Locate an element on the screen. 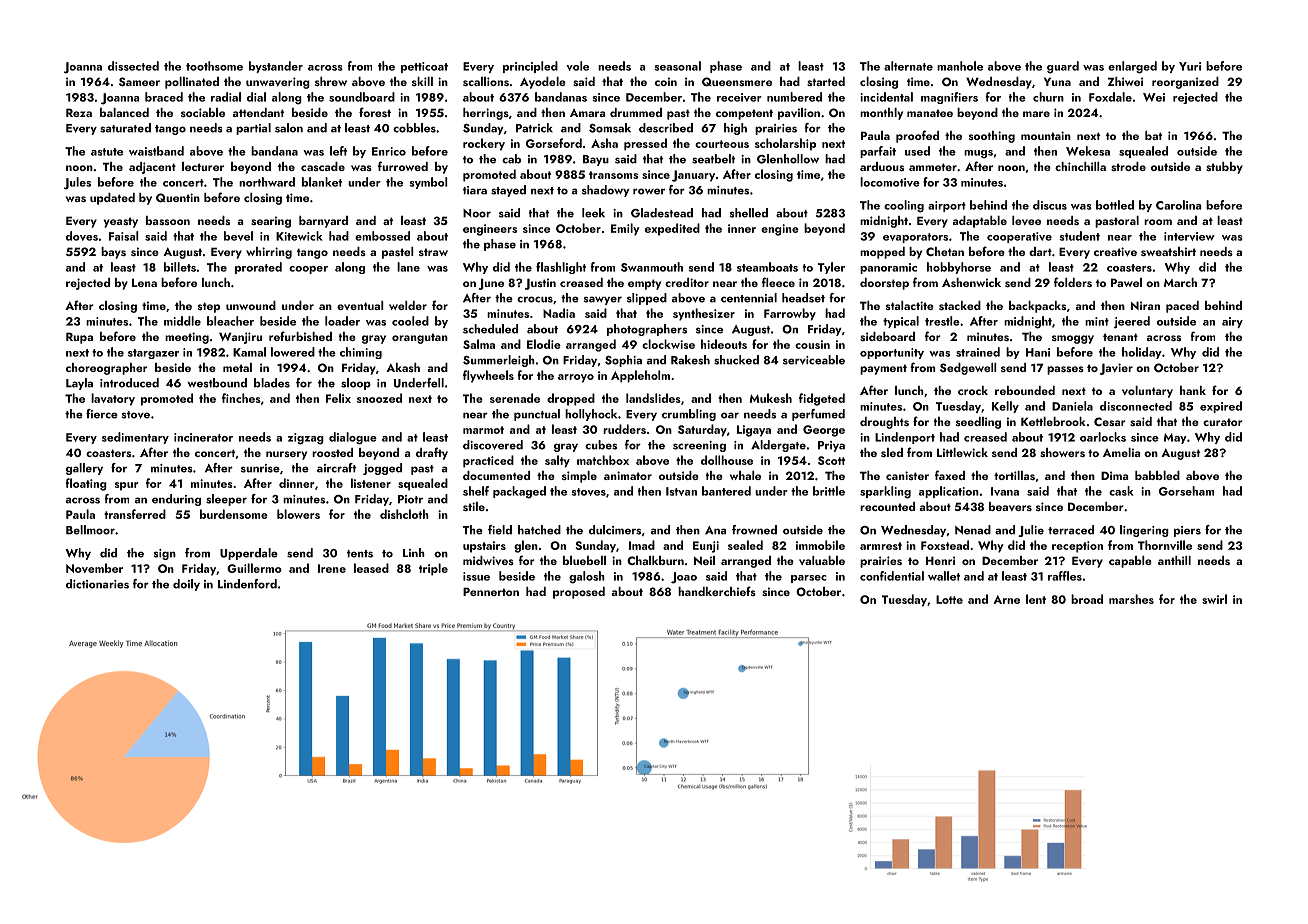 The image size is (1308, 924). Farrowby is located at coordinates (790, 314).
